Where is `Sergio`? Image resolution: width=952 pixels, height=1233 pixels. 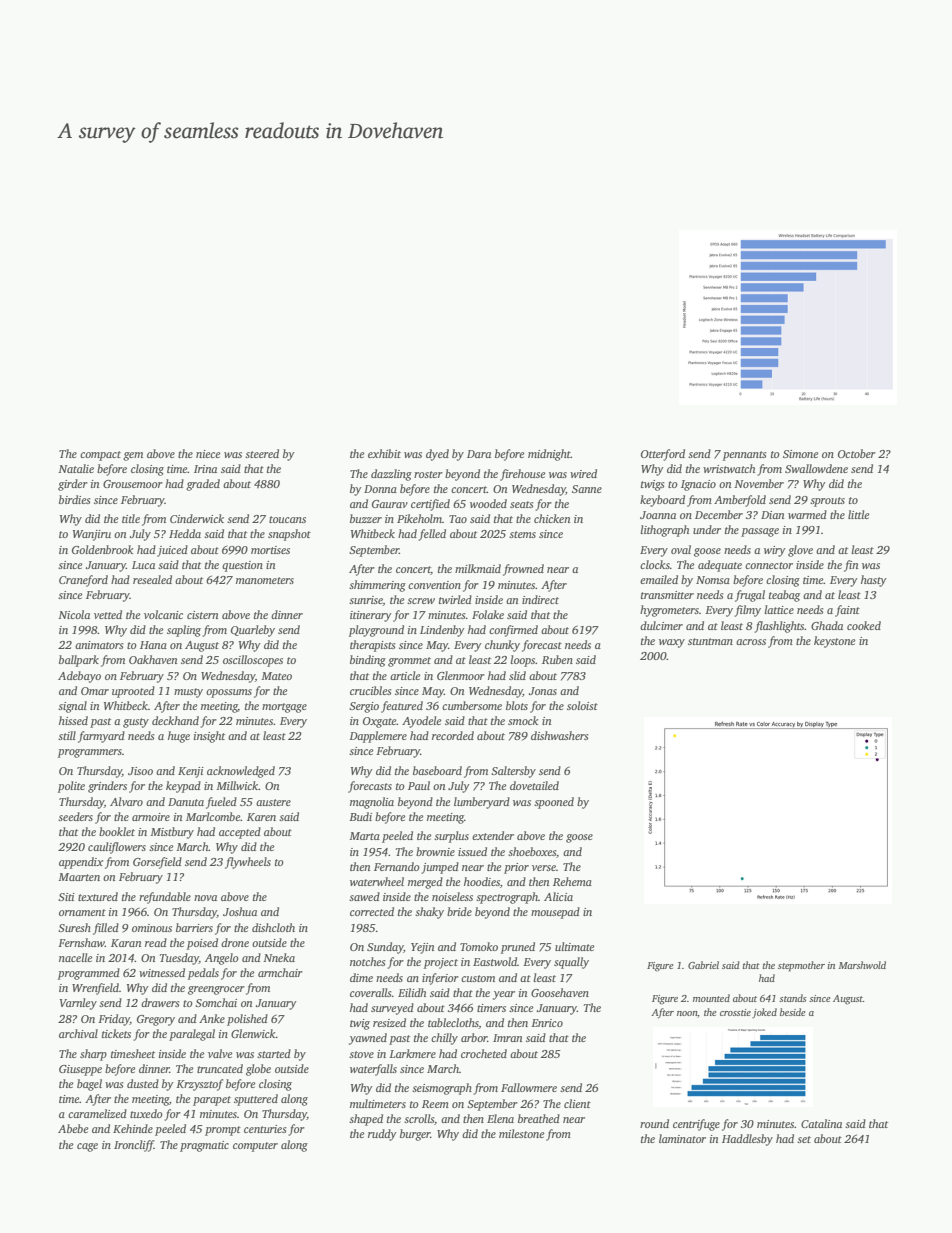 Sergio is located at coordinates (364, 707).
